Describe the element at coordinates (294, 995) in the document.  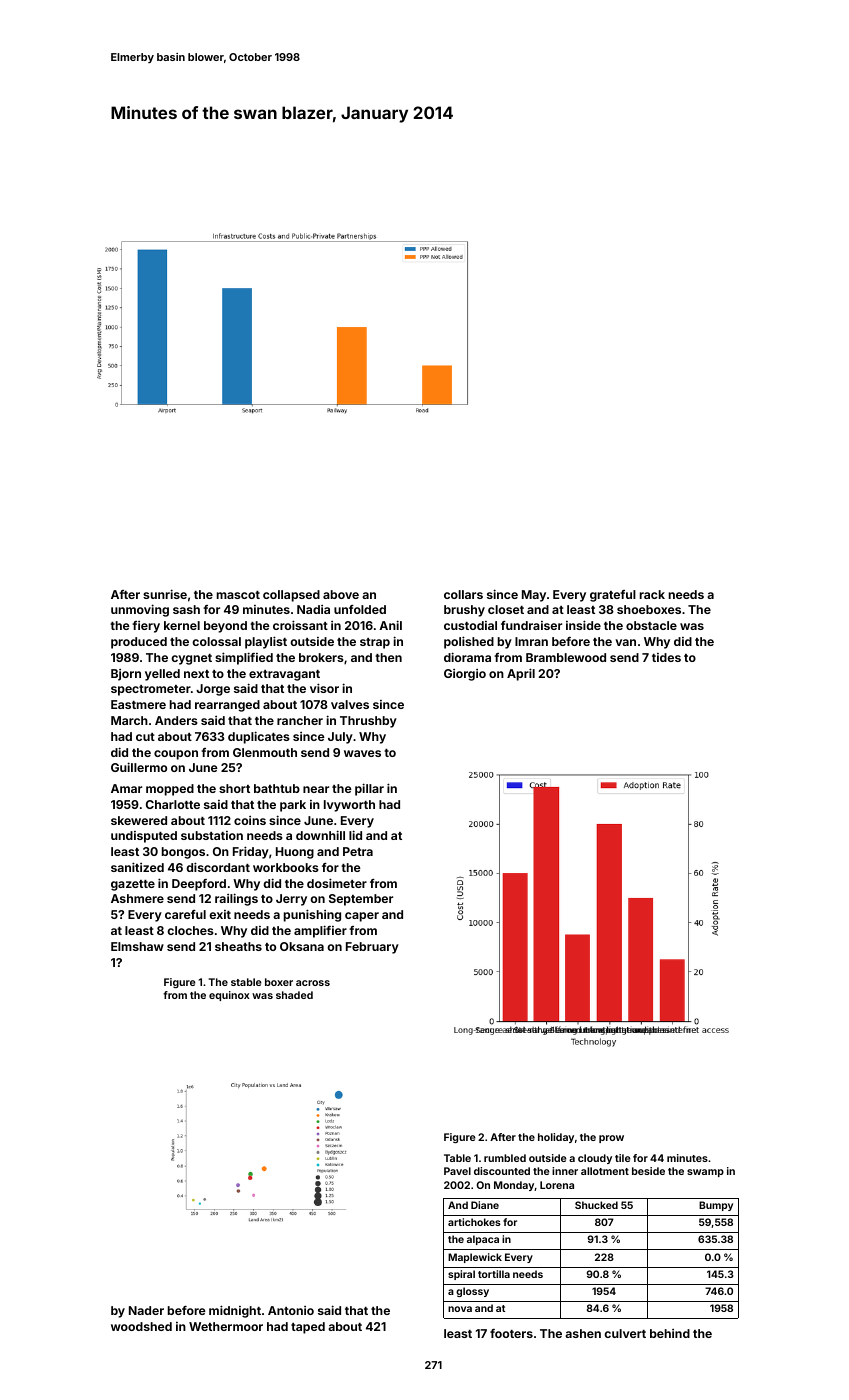
I see `shaded` at that location.
